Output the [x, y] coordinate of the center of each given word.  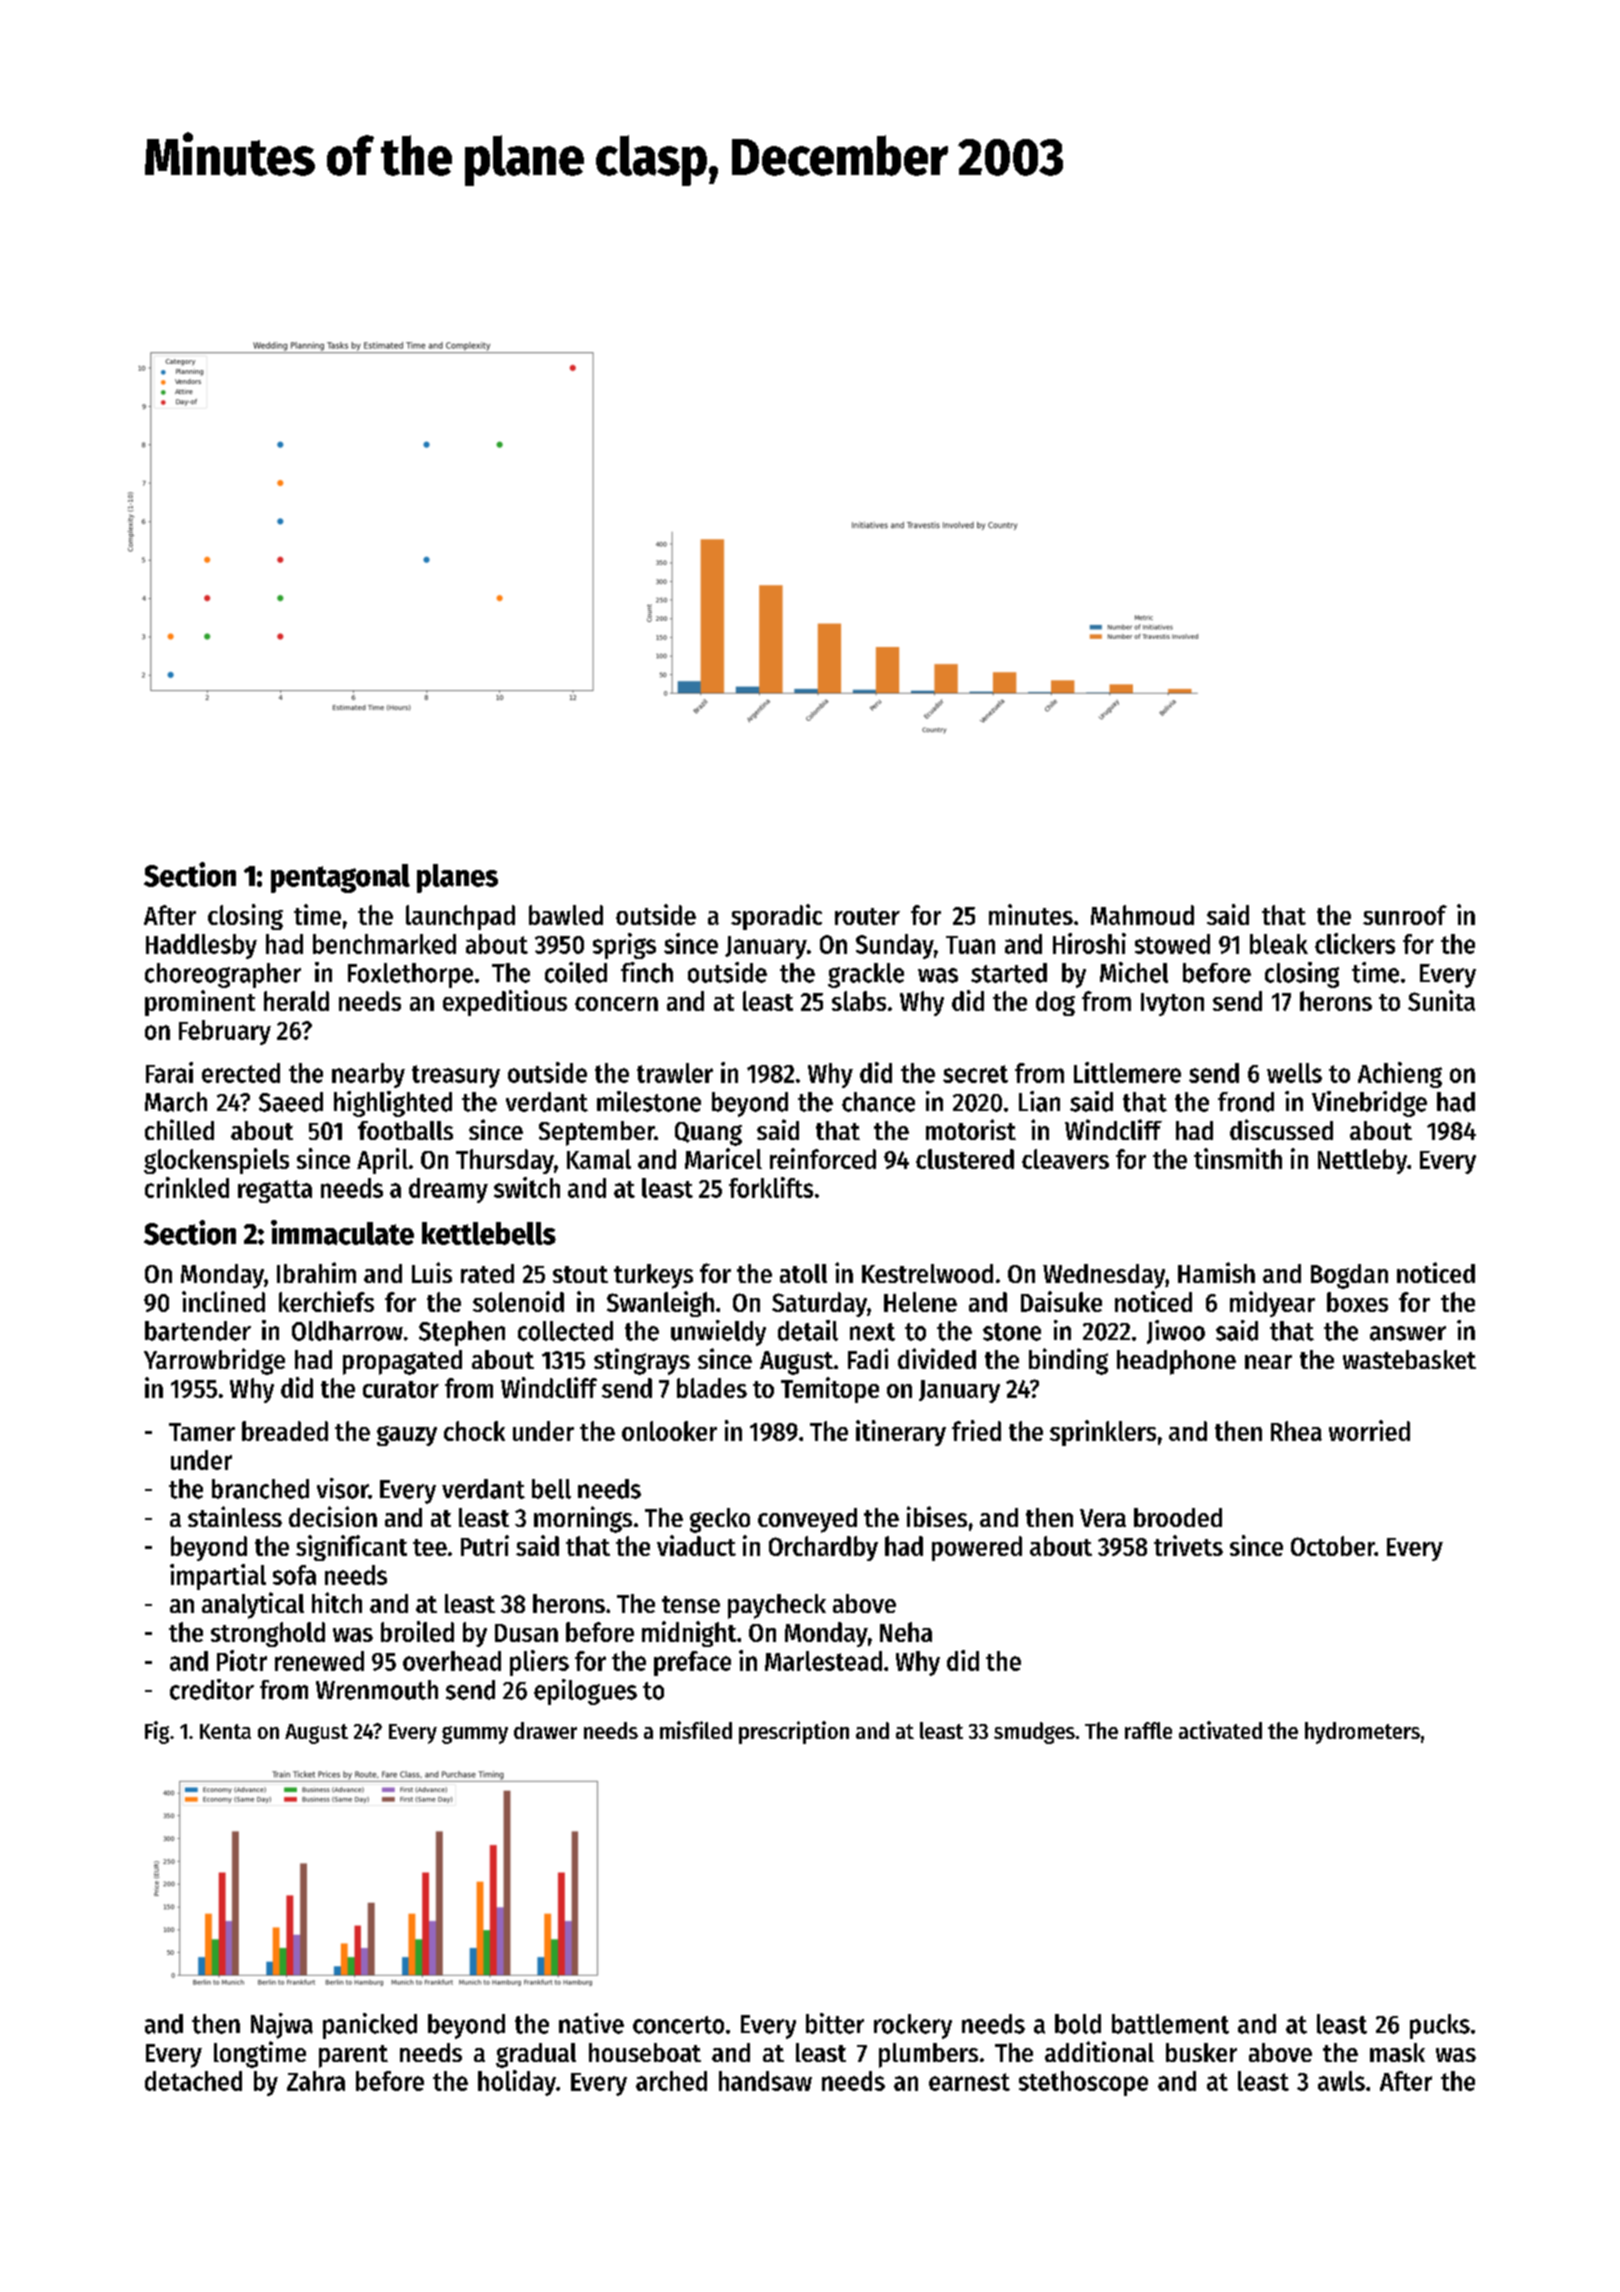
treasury [456, 1076]
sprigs [624, 946]
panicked [370, 2026]
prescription [794, 1732]
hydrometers [1362, 1733]
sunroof [1405, 915]
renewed [319, 1661]
